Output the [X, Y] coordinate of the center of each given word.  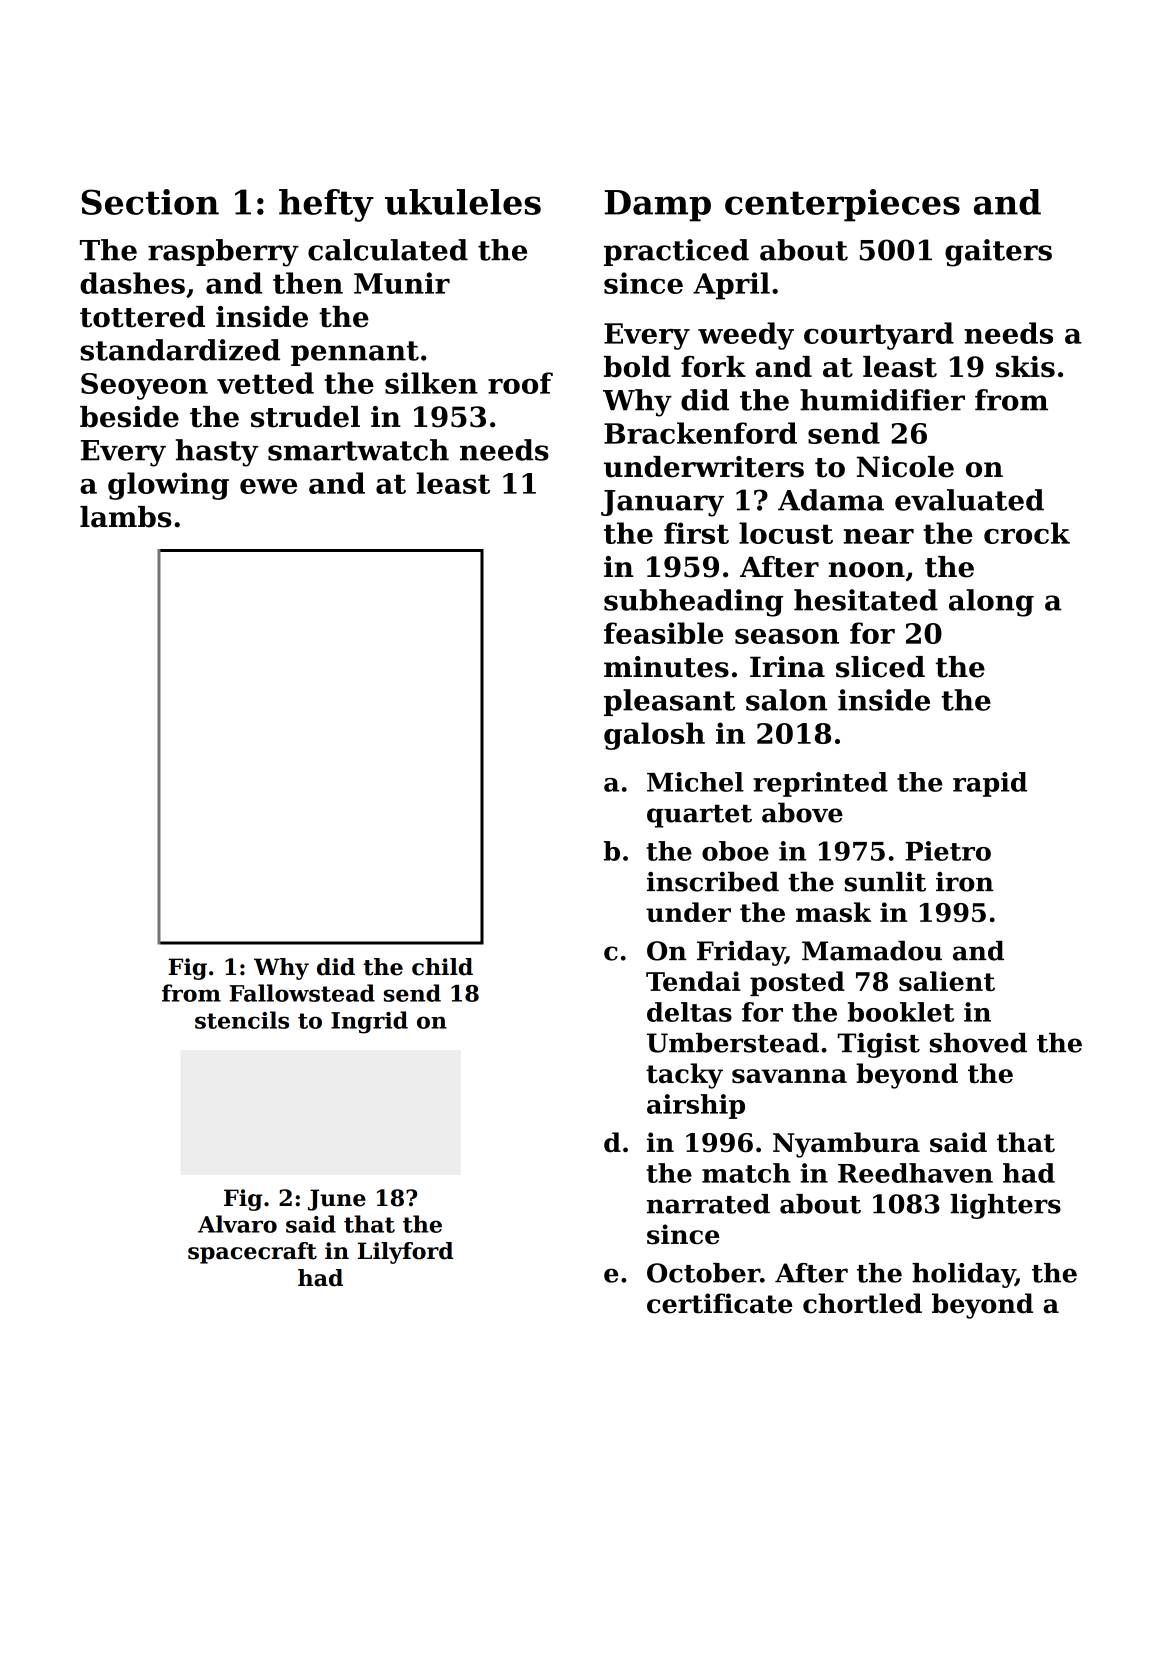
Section [150, 202]
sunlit [885, 881]
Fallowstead [302, 993]
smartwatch [358, 450]
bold [637, 367]
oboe [735, 851]
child [442, 967]
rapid [990, 784]
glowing [168, 486]
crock [1027, 533]
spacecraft [252, 1253]
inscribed [713, 881]
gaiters [998, 253]
